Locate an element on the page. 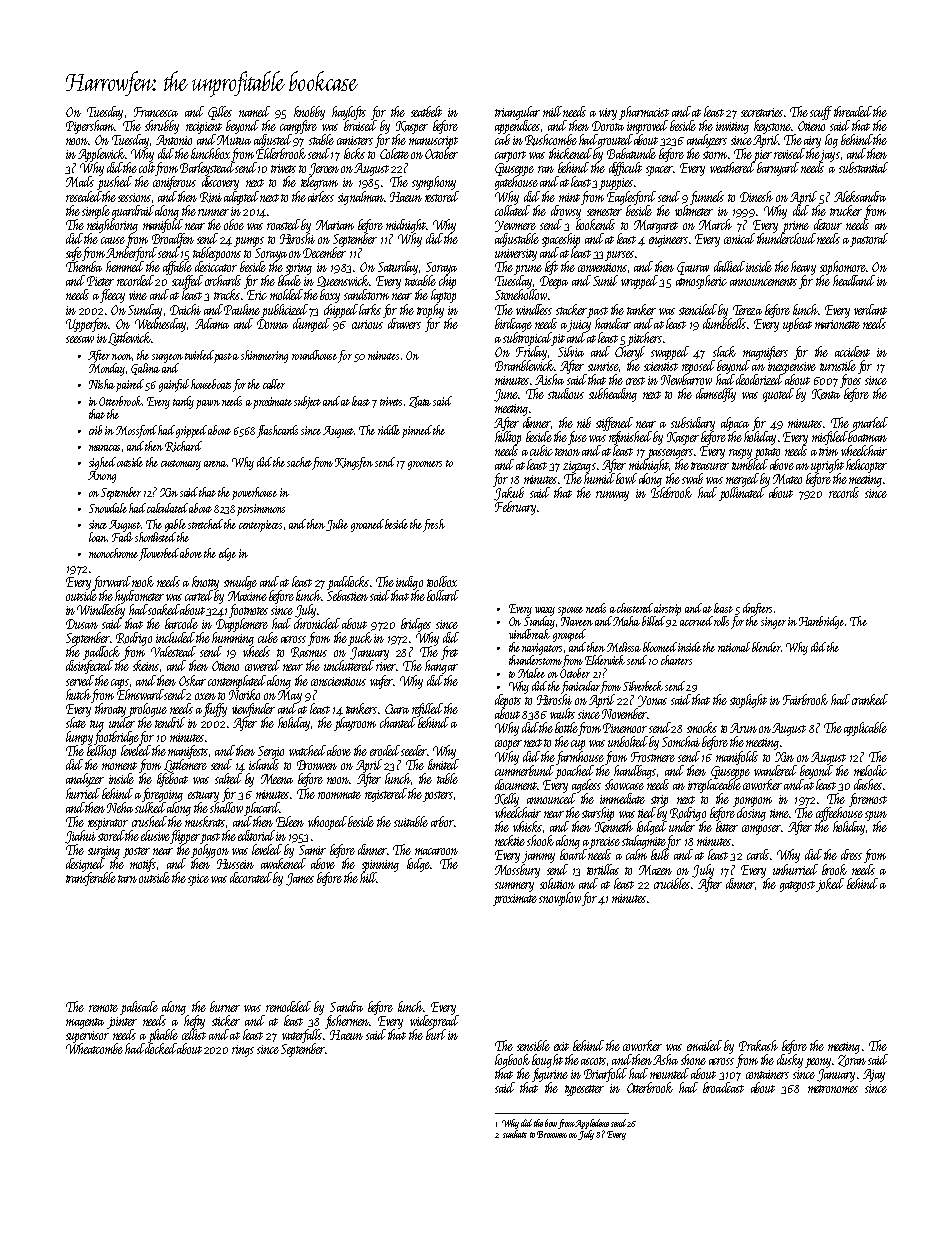 Image resolution: width=952 pixels, height=1233 pixels. composer is located at coordinates (761, 830).
